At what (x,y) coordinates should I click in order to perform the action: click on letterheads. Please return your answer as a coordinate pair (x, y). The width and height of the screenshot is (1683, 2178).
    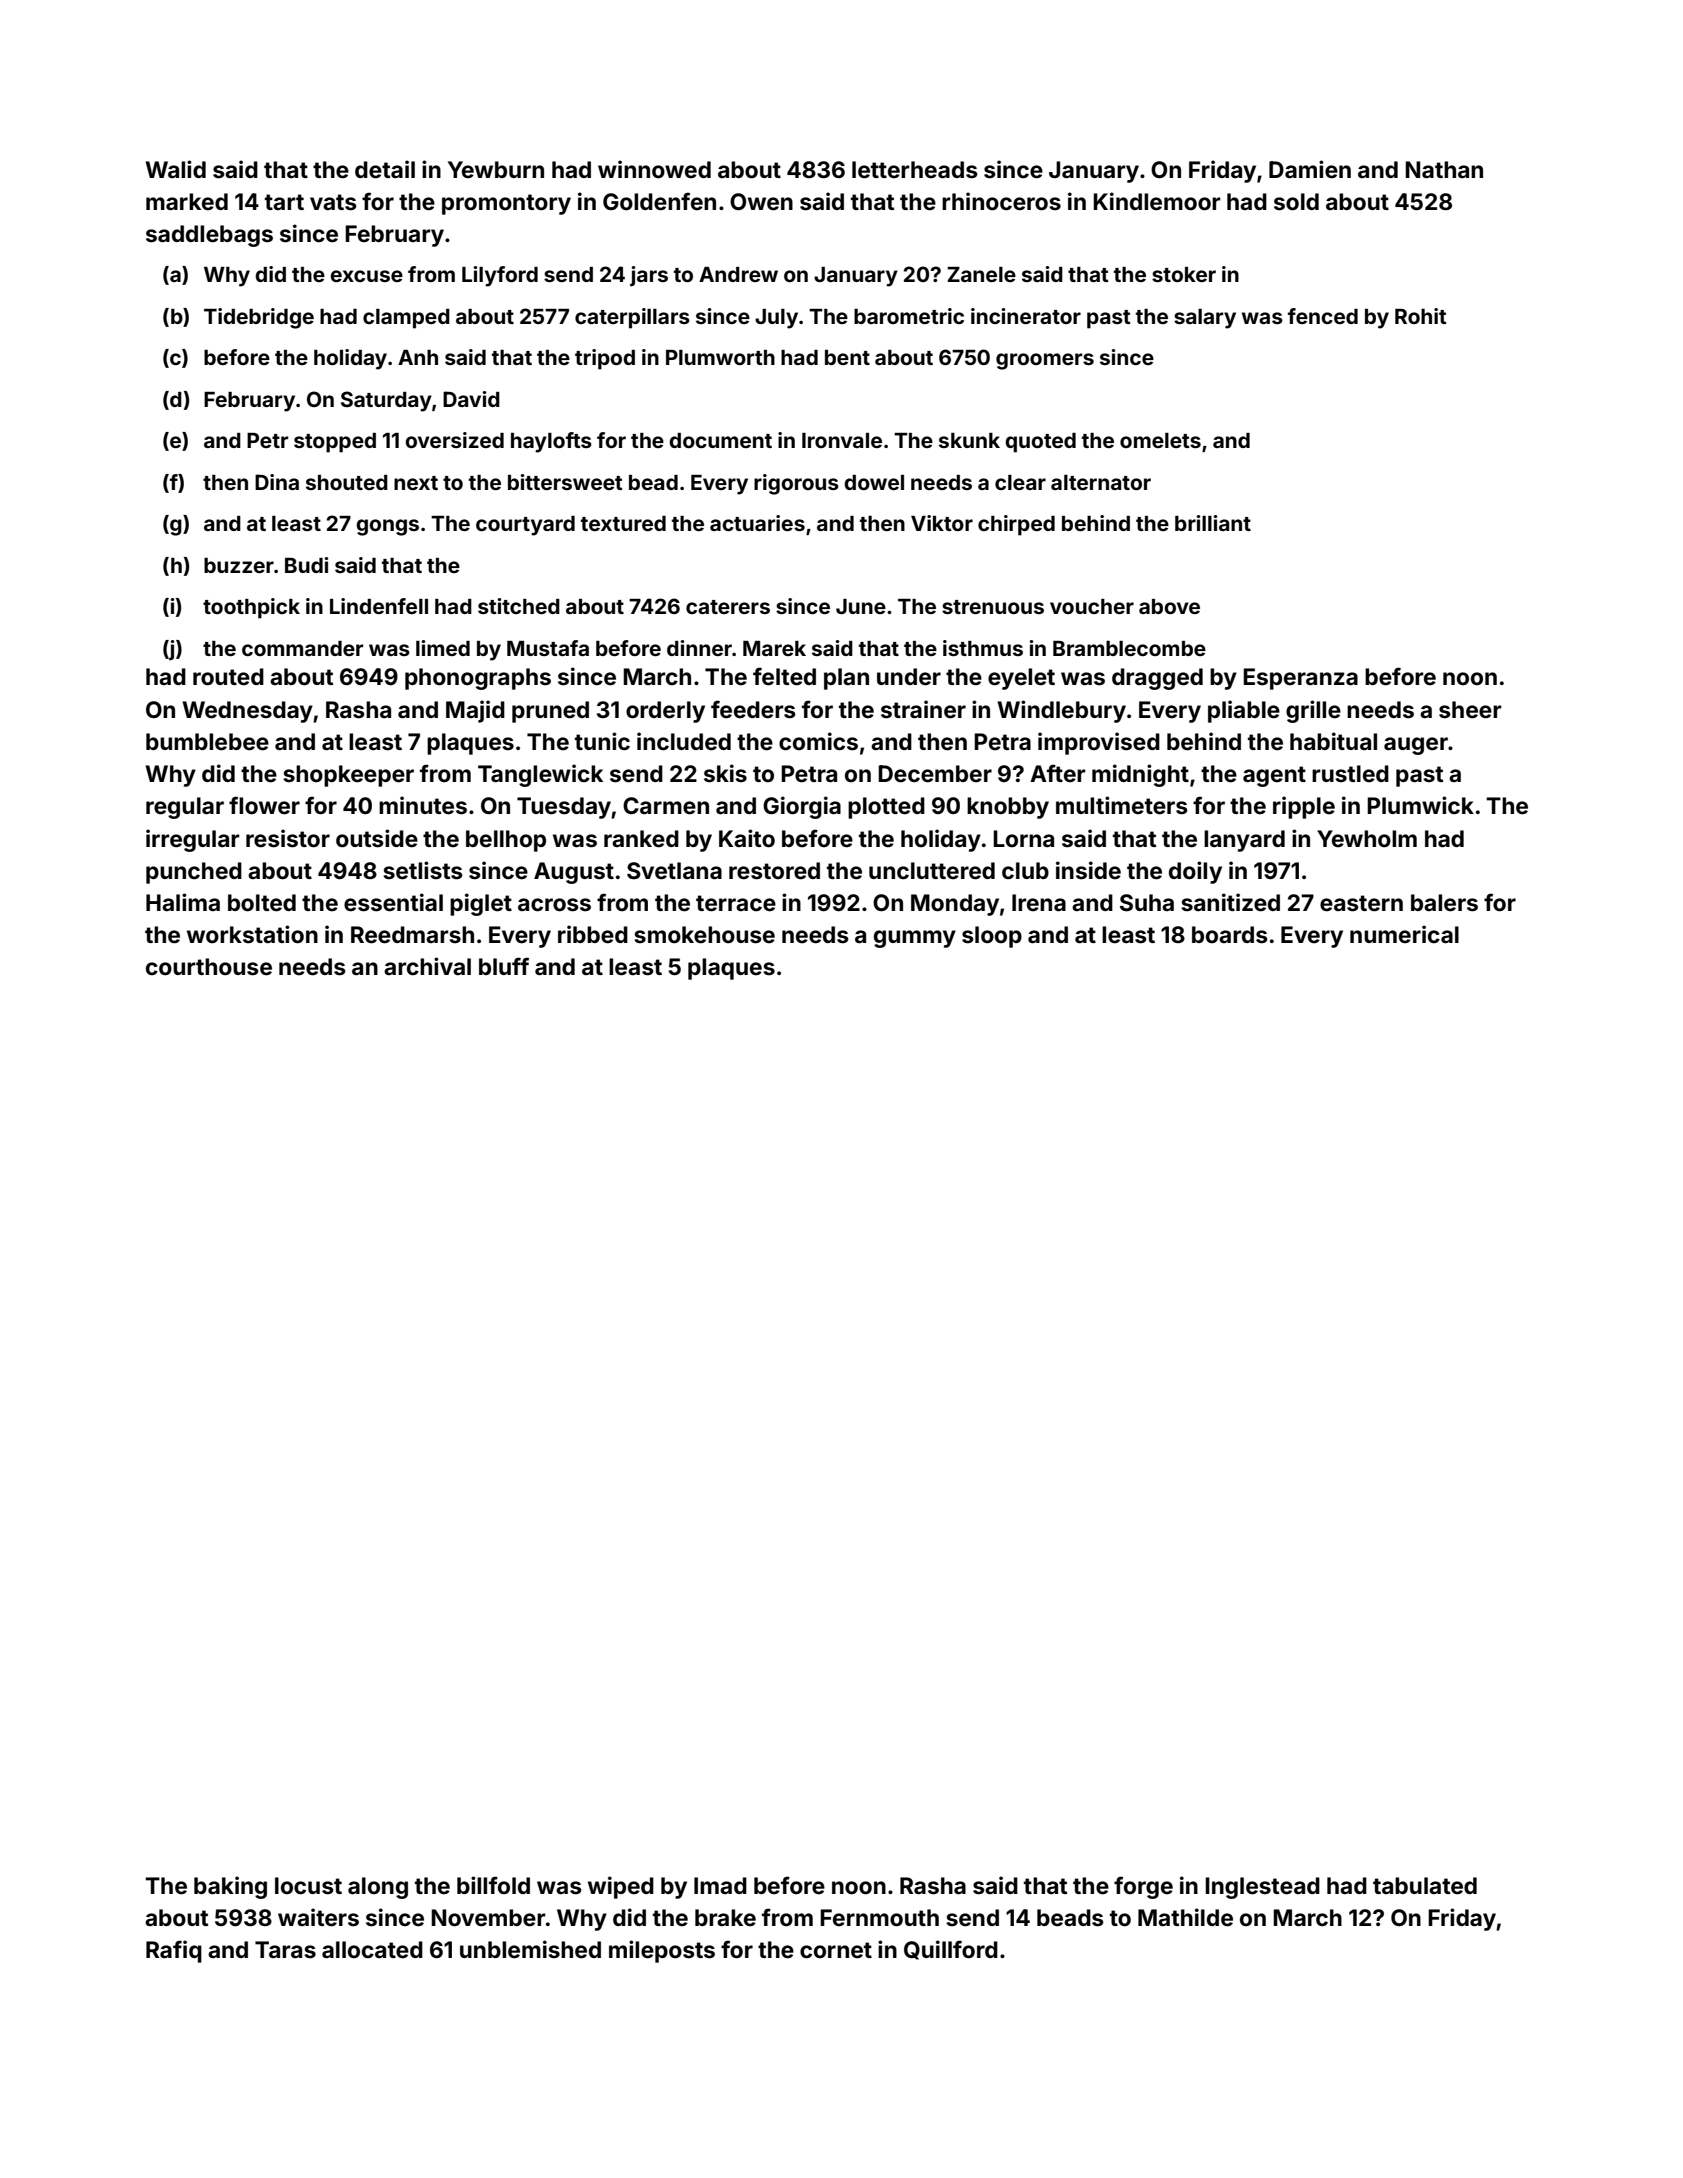
    Looking at the image, I should click on (915, 170).
